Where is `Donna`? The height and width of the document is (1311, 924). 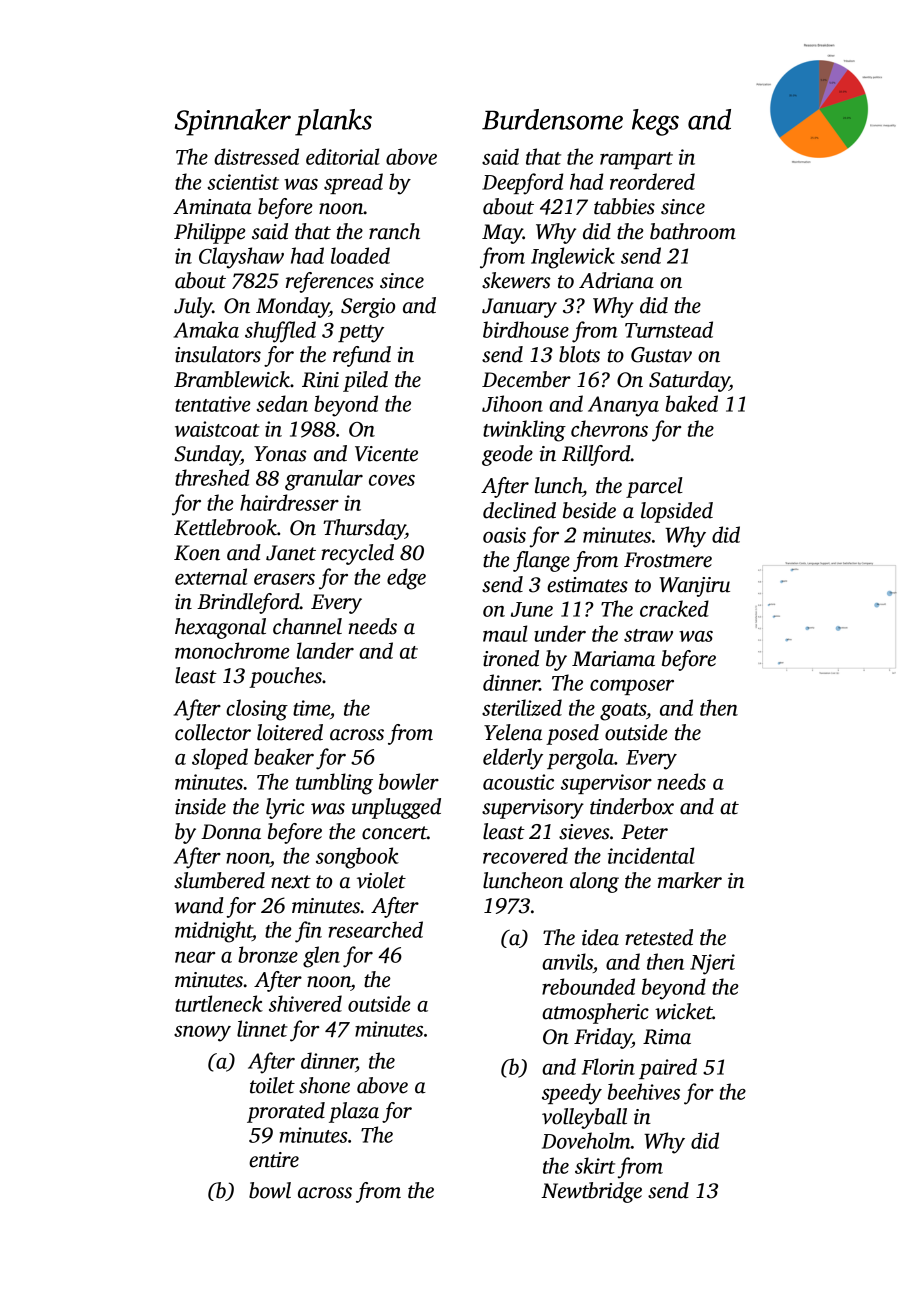
Donna is located at coordinates (231, 832).
